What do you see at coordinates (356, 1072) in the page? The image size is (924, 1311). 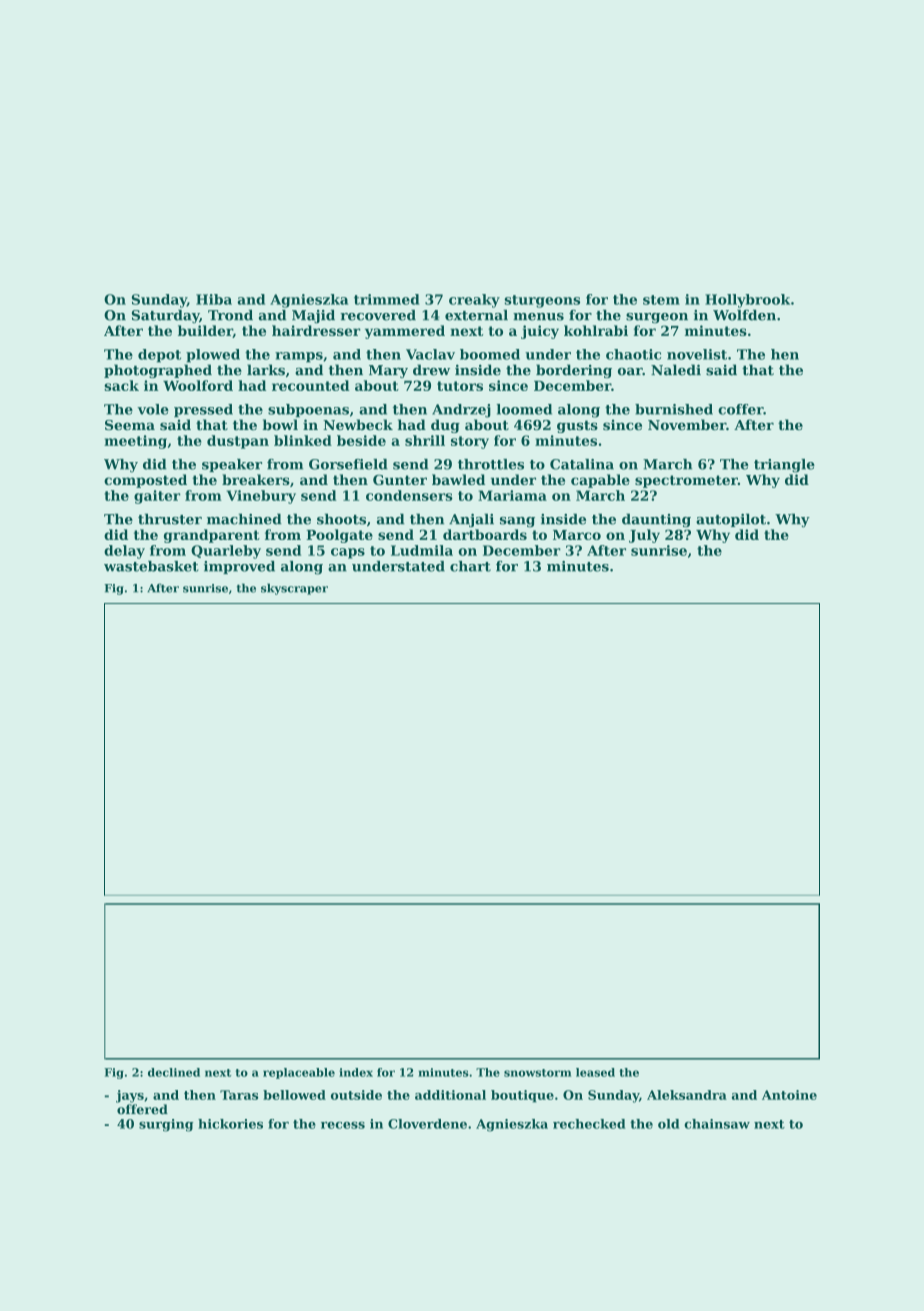 I see `index` at bounding box center [356, 1072].
